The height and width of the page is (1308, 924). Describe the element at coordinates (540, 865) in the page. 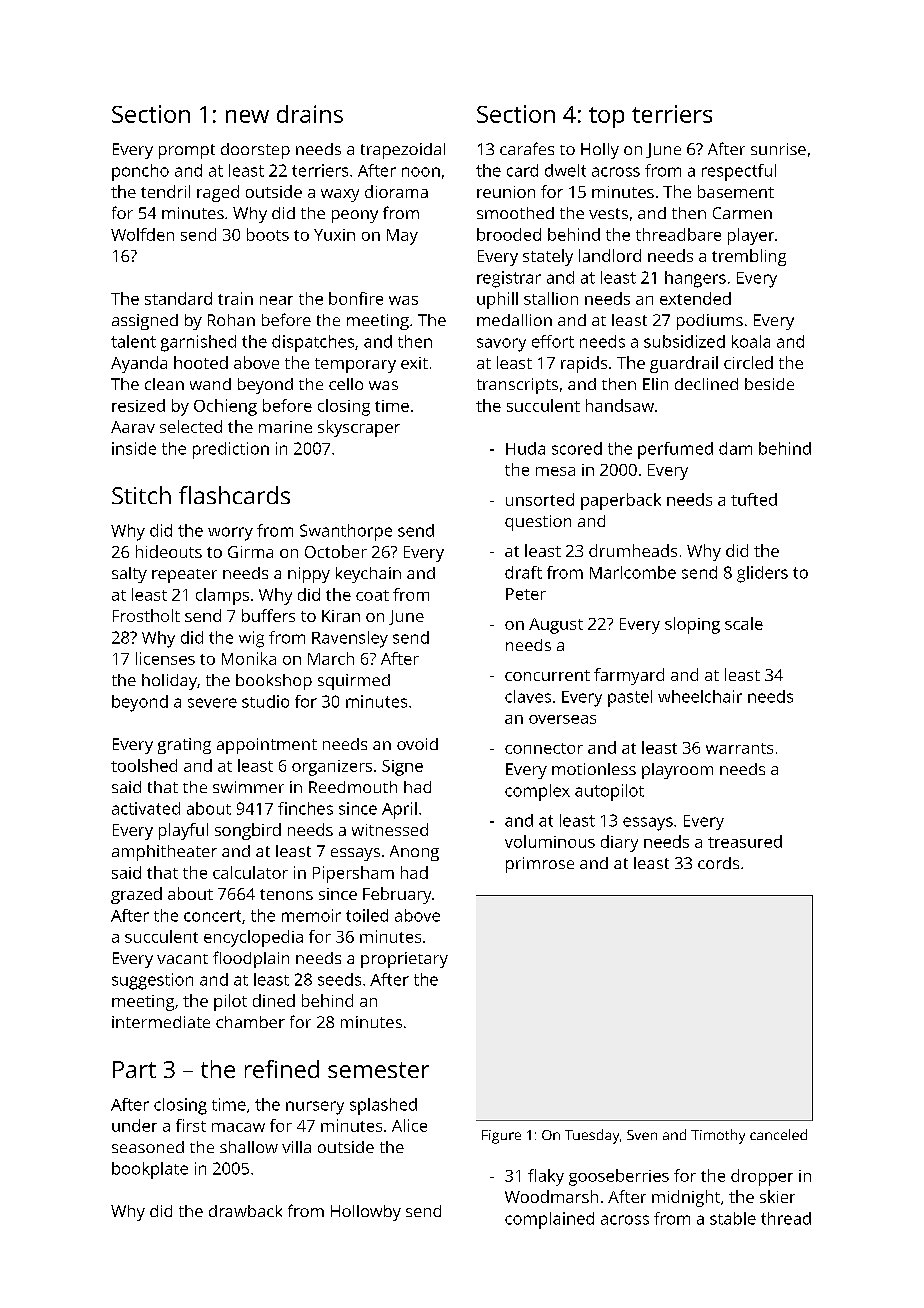

I see `primrose` at that location.
